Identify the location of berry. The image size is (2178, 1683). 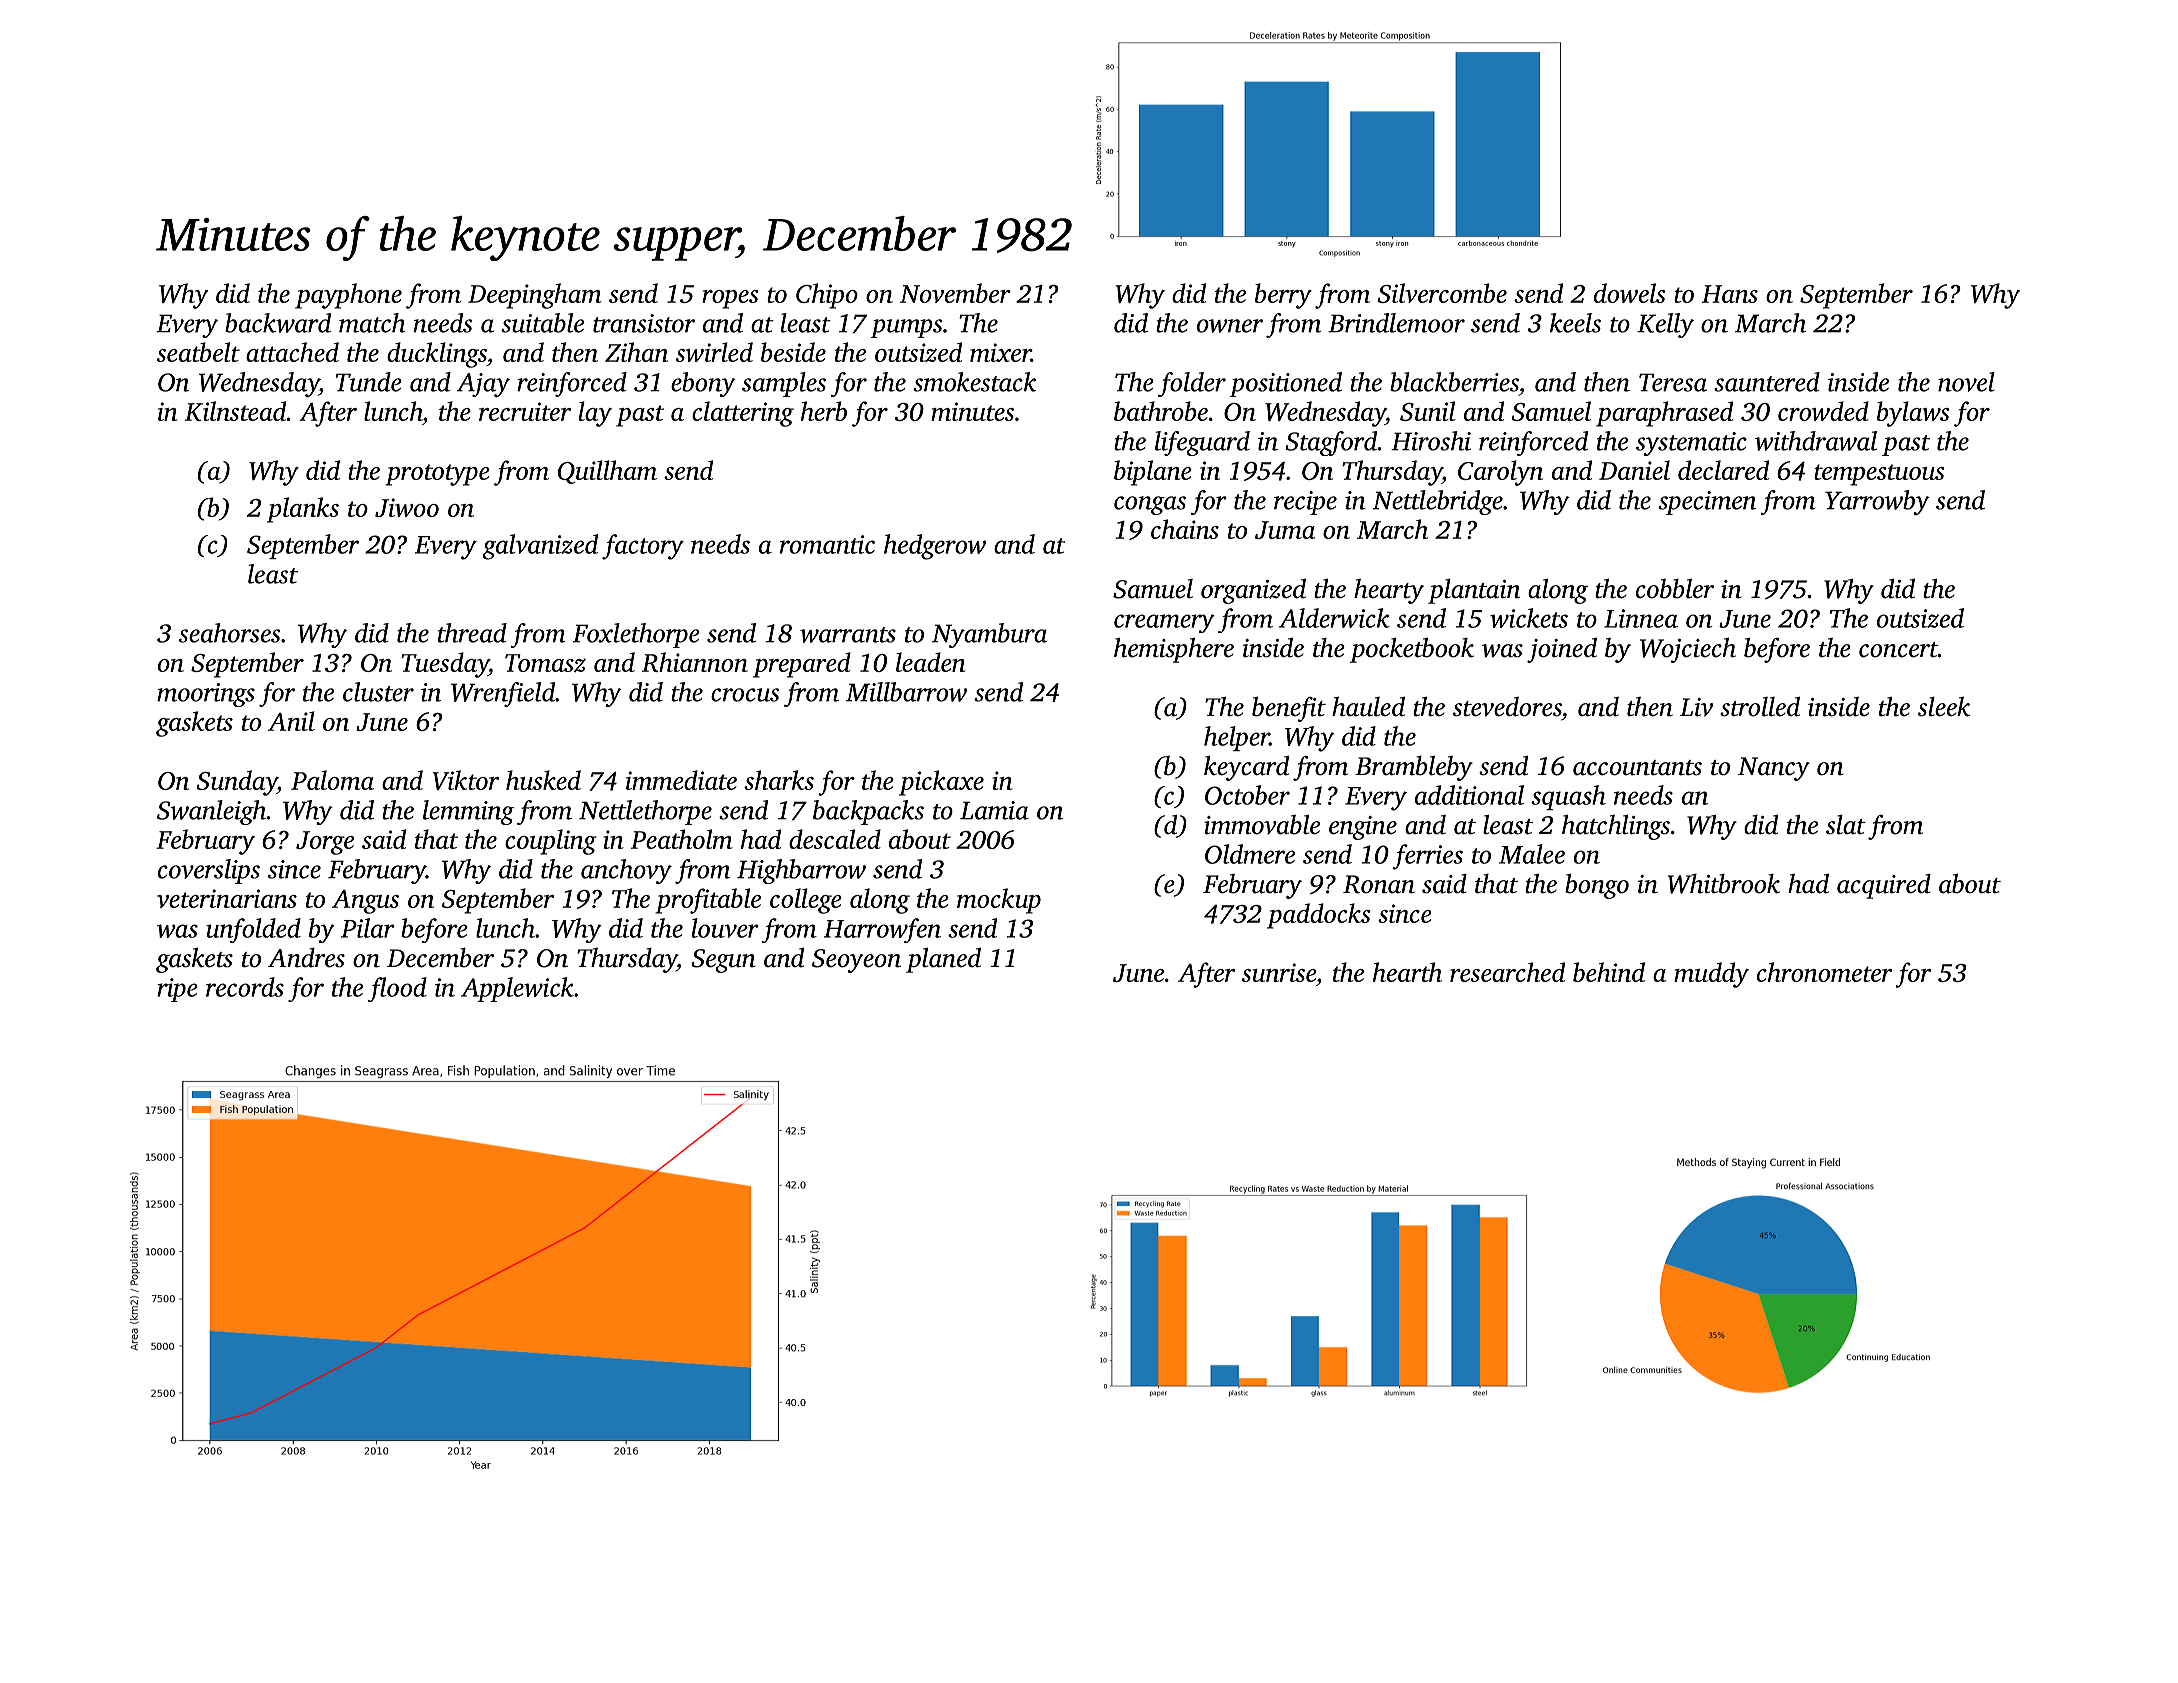
(1283, 296).
